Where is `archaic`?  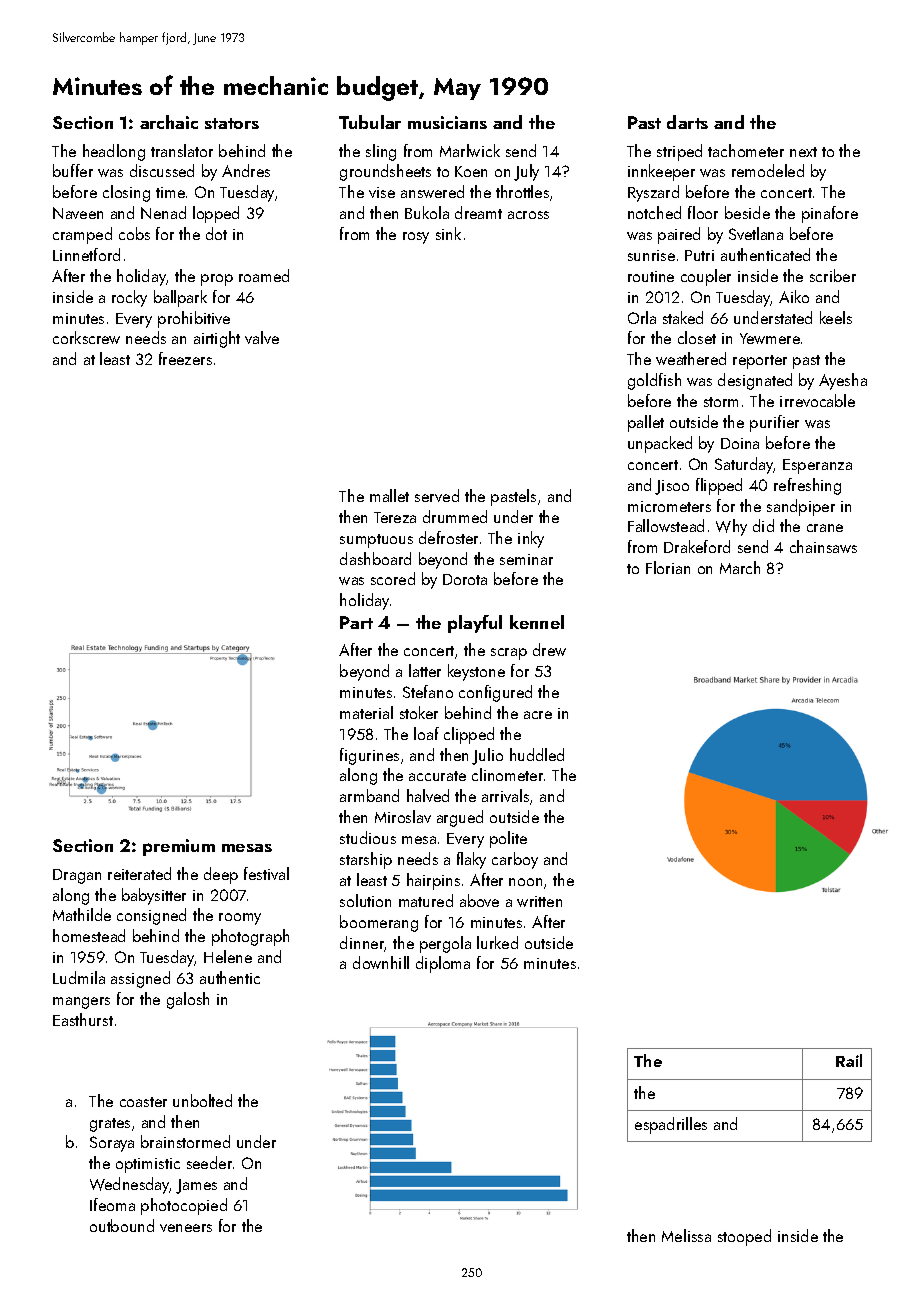 archaic is located at coordinates (169, 122).
